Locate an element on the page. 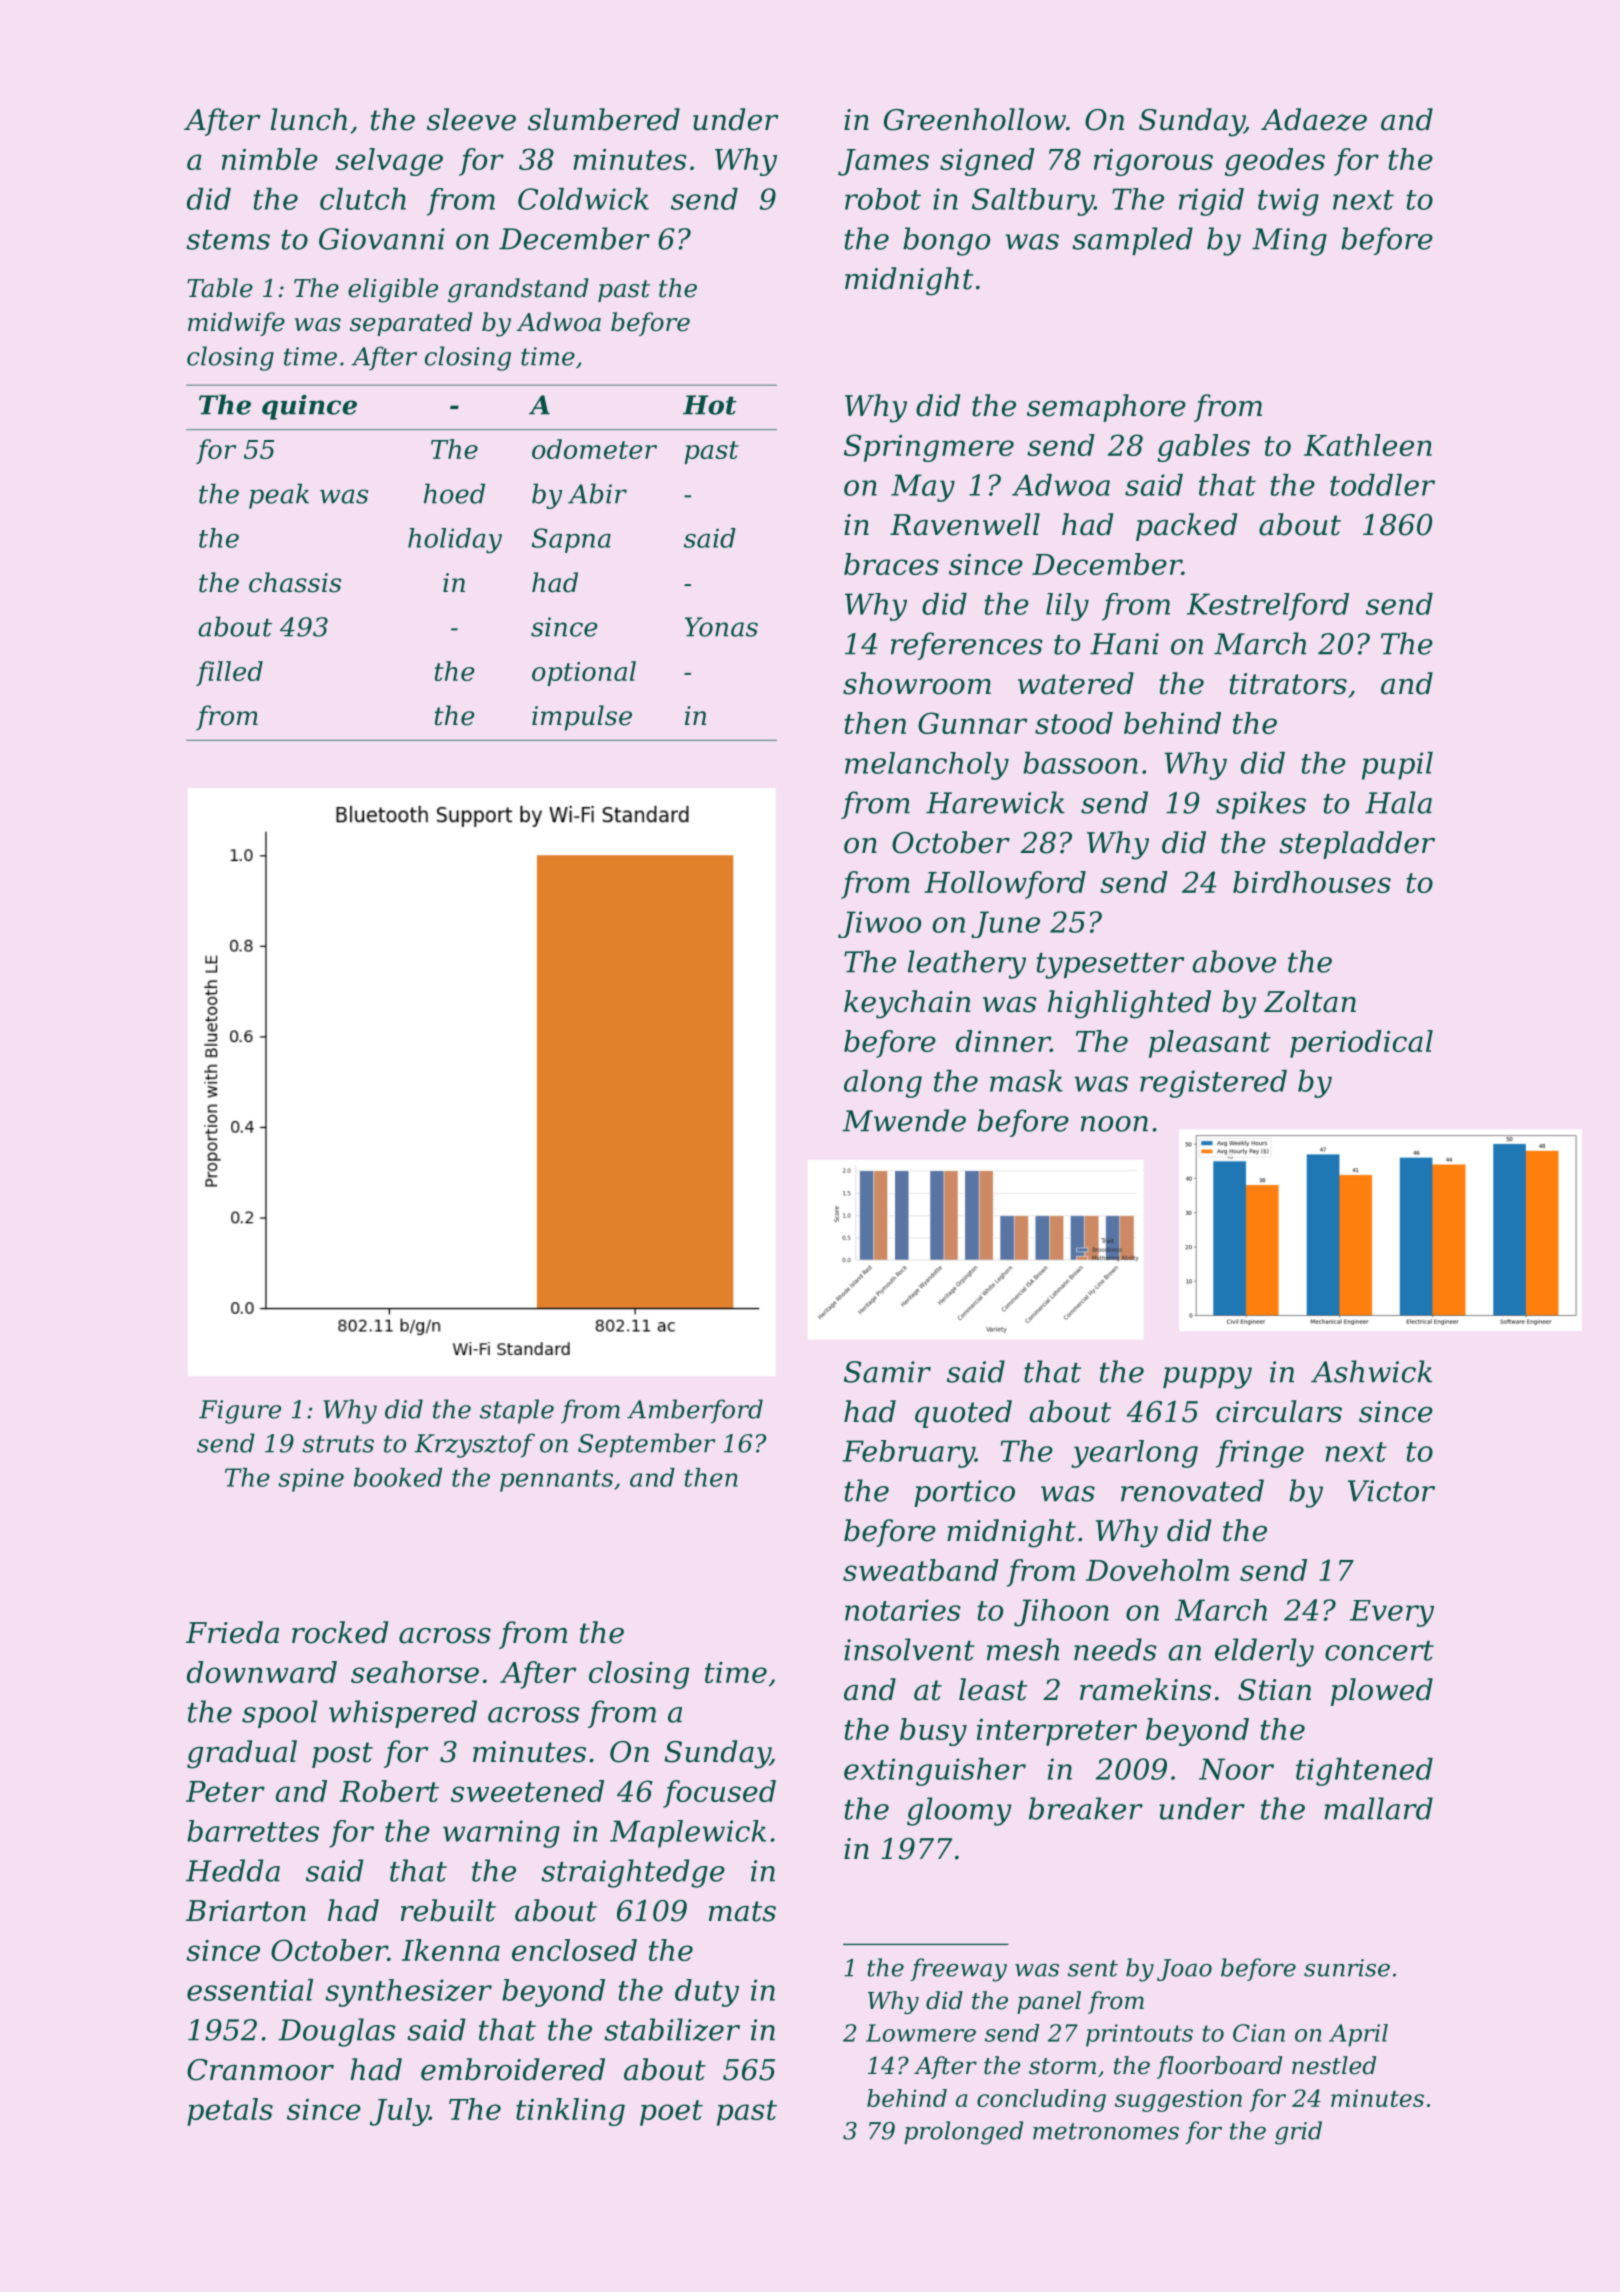 The width and height of the document is (1620, 2292). birdhouses is located at coordinates (1312, 882).
